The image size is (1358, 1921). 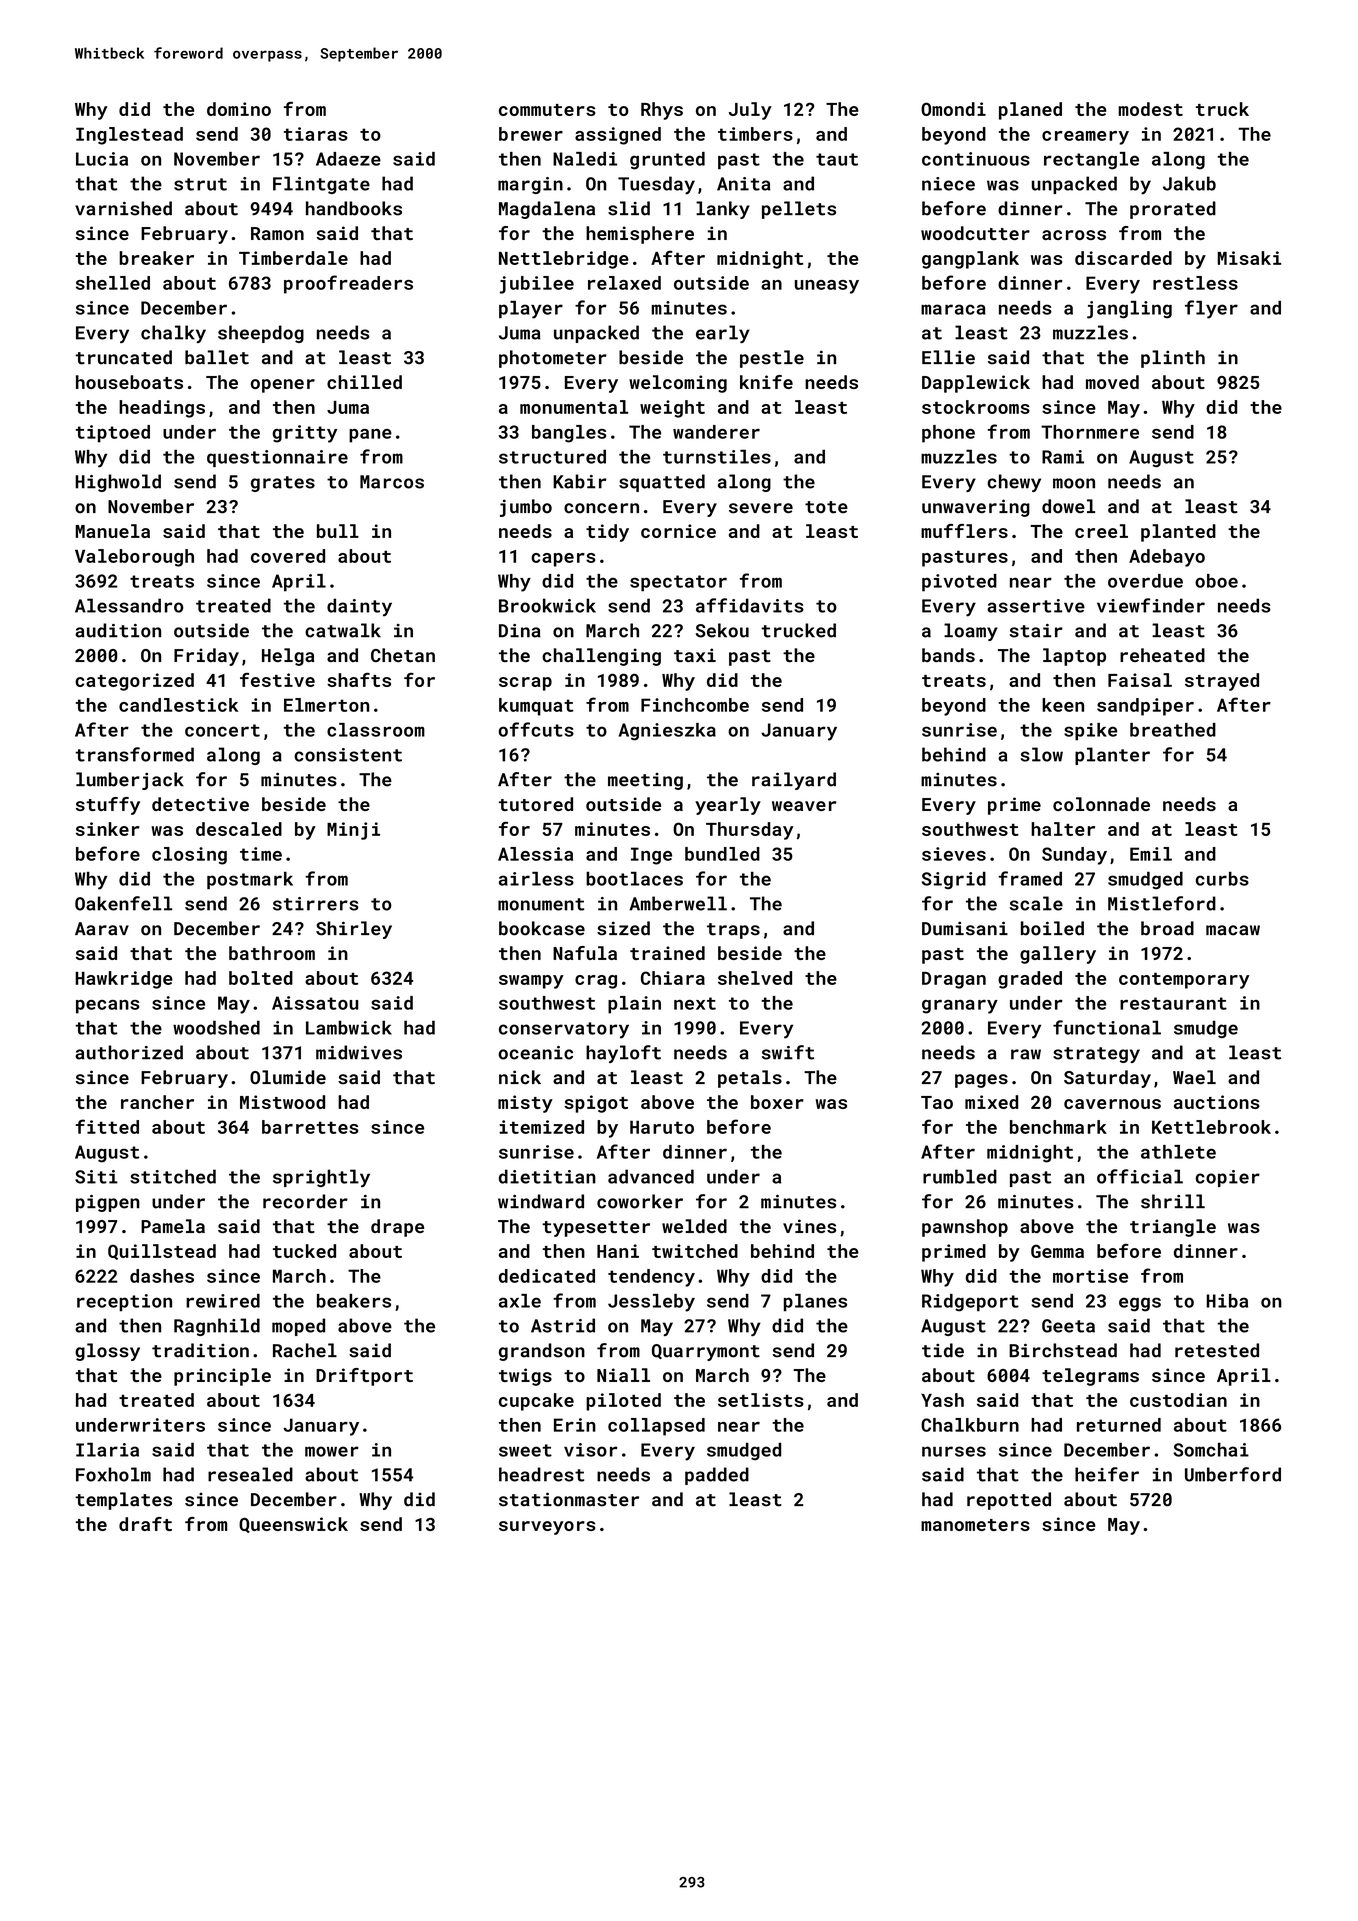 What do you see at coordinates (1140, 680) in the screenshot?
I see `Faisal` at bounding box center [1140, 680].
